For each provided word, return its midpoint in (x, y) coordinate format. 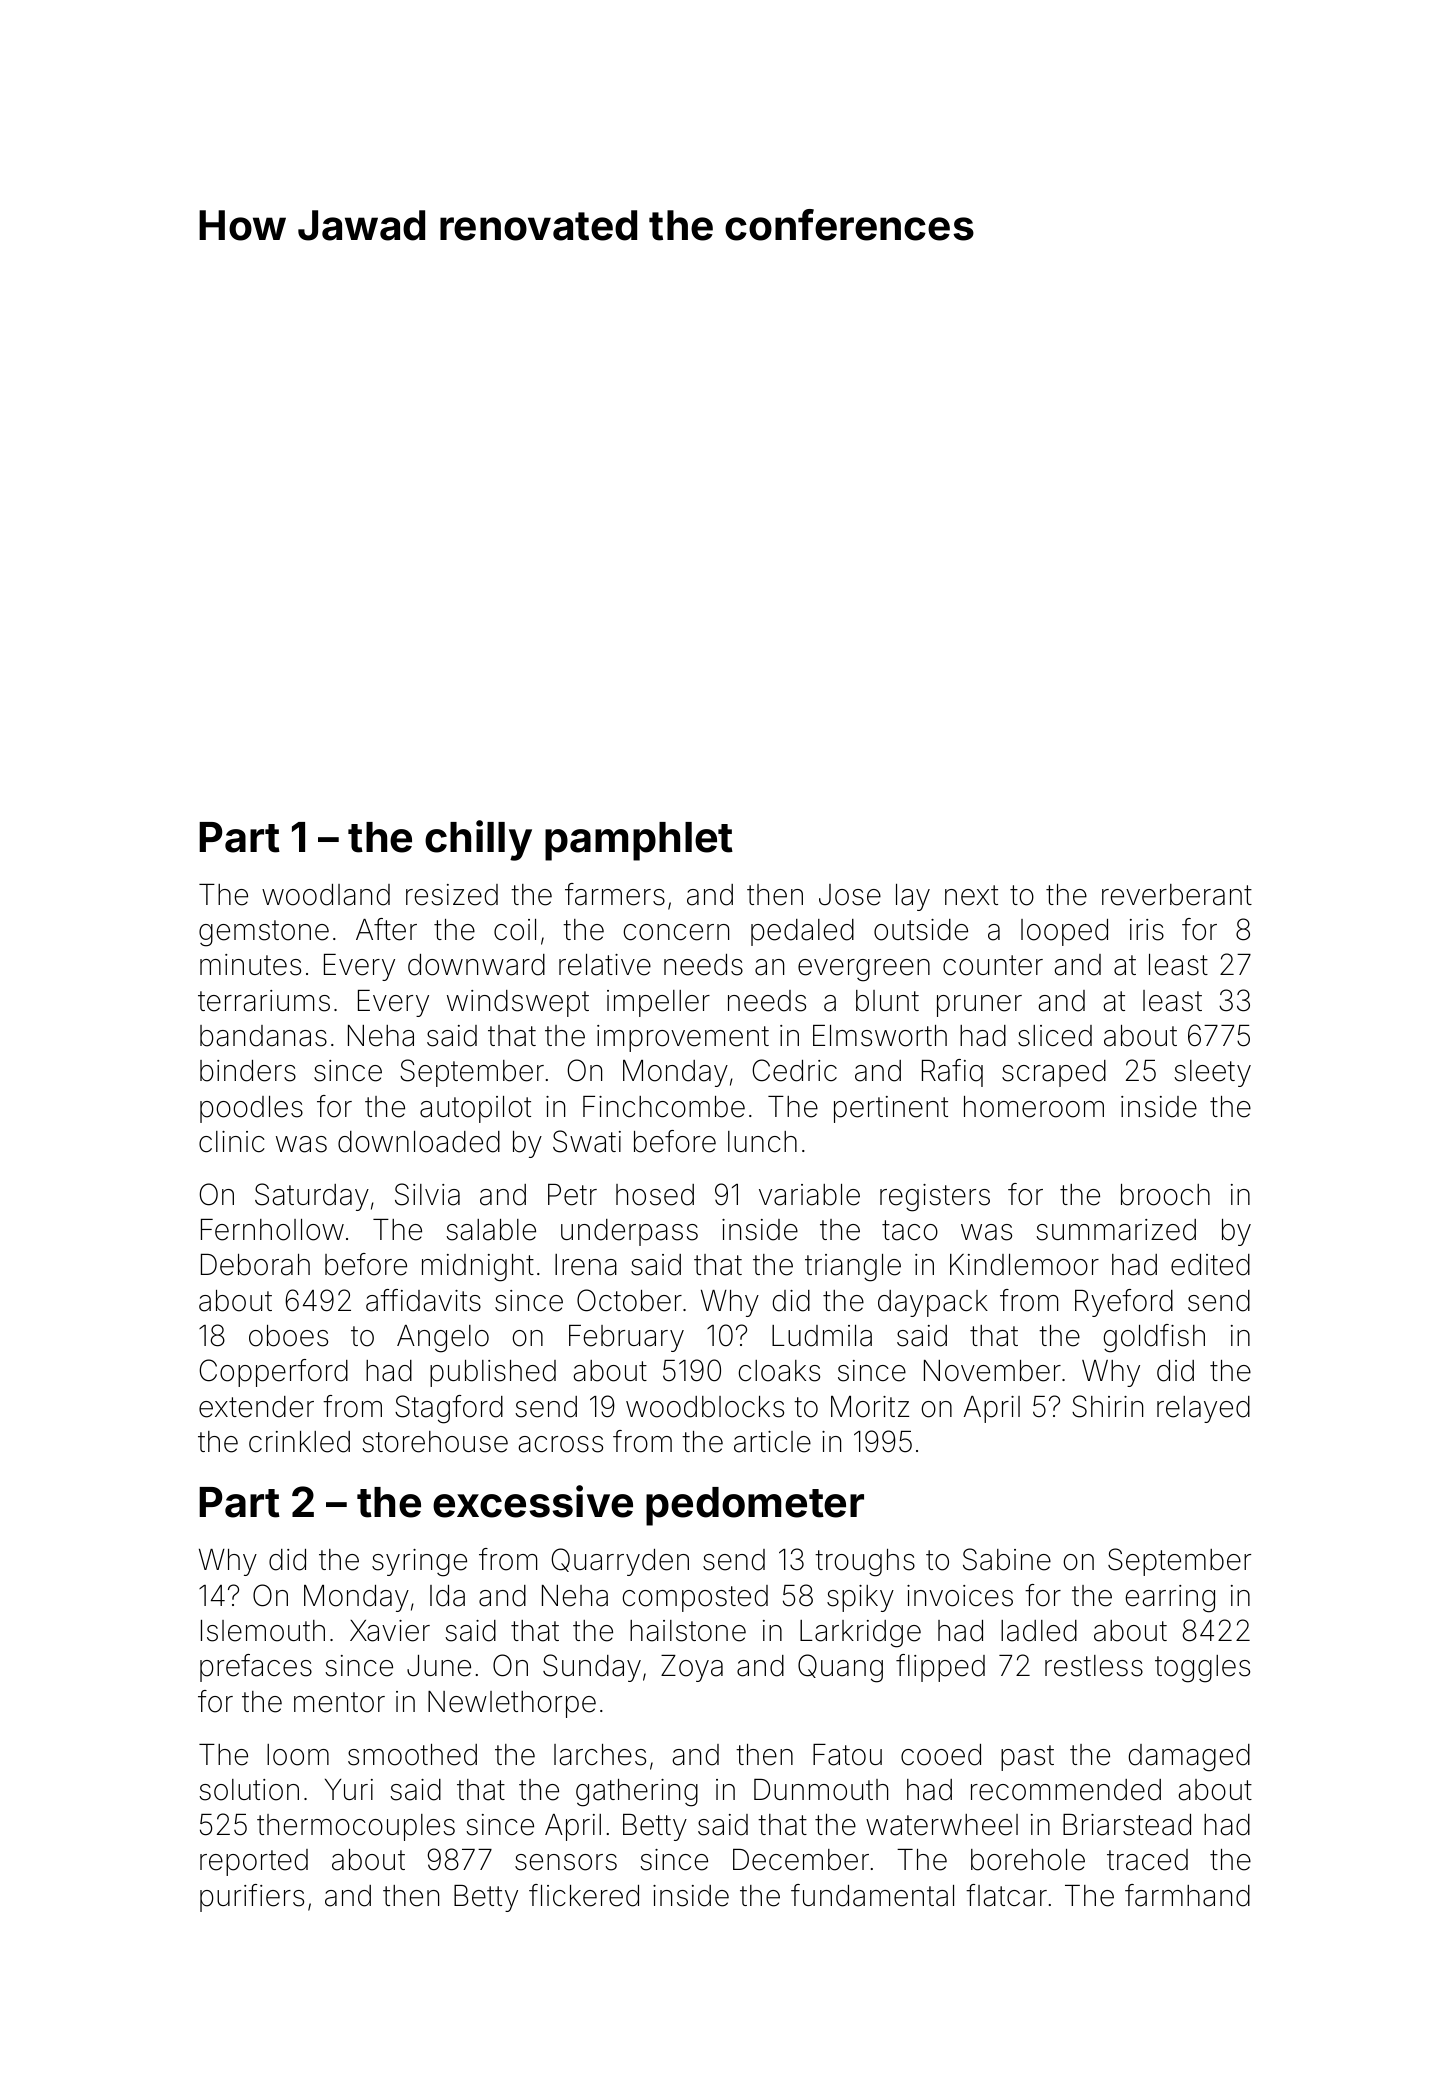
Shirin (1107, 1406)
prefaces (256, 1668)
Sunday (592, 1668)
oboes (288, 1336)
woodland (326, 895)
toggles (1202, 1669)
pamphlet (639, 841)
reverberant (1177, 895)
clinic (232, 1142)
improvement (683, 1038)
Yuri (349, 1789)
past (1027, 1758)
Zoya (692, 1668)
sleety (1212, 1073)
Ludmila (822, 1336)
